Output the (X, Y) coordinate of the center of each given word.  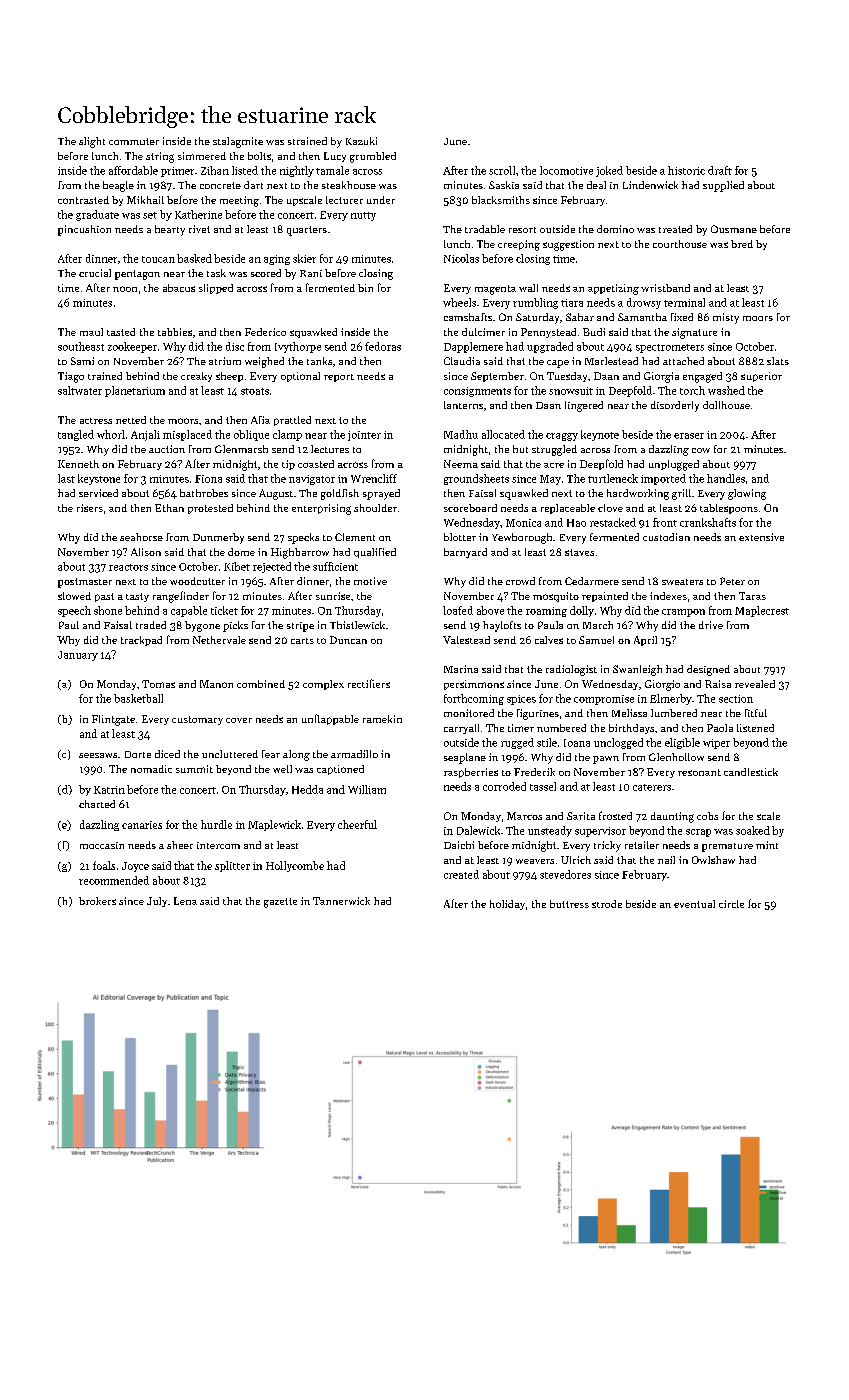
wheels (459, 302)
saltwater (80, 390)
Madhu (461, 434)
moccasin (102, 845)
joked (609, 171)
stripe (300, 627)
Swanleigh (637, 670)
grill (681, 494)
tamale (332, 170)
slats (778, 361)
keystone (99, 479)
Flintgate (113, 720)
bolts (259, 156)
